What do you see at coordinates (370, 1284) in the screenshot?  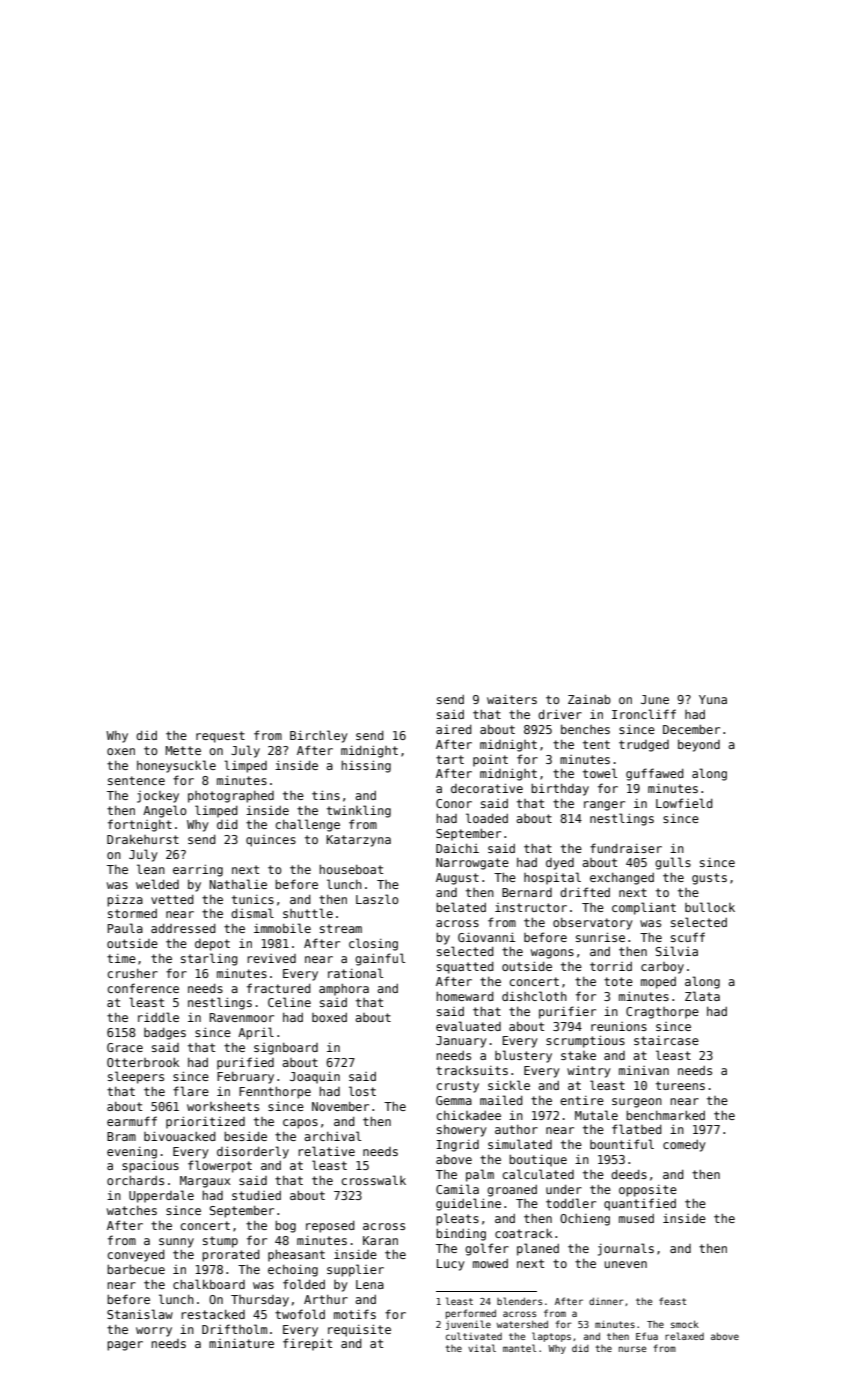 I see `Lena` at bounding box center [370, 1284].
